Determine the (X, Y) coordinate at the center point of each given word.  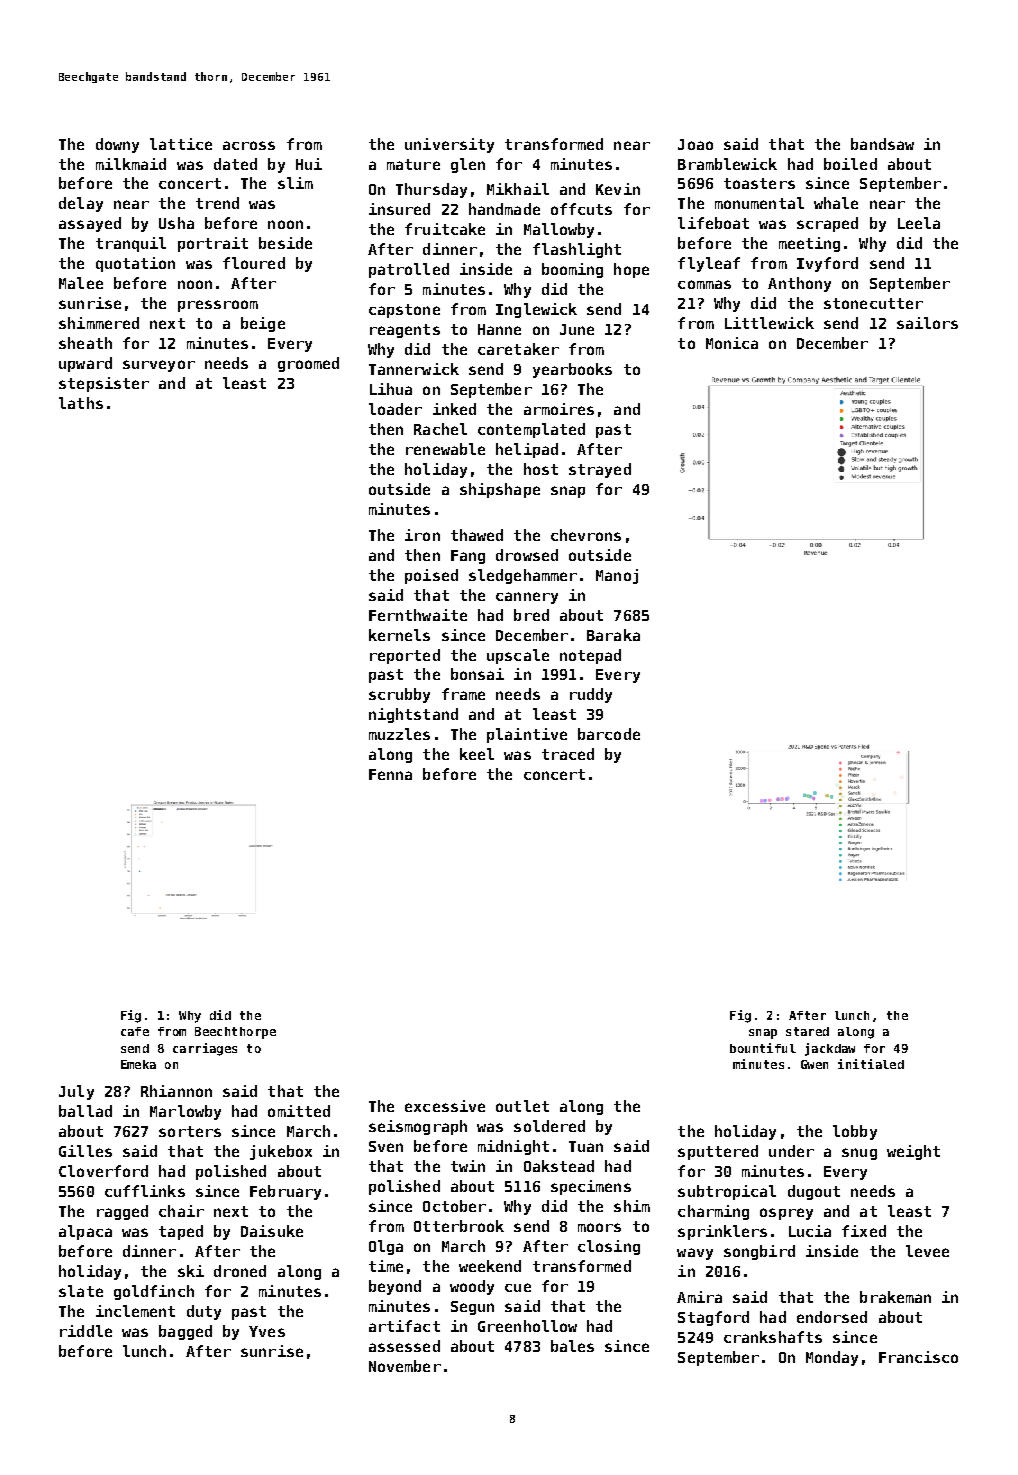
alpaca (85, 1232)
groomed (308, 364)
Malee (81, 283)
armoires (559, 409)
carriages (205, 1049)
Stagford (713, 1318)
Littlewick (769, 323)
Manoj (617, 576)
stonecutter (873, 303)
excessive (445, 1106)
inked (454, 409)
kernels (399, 635)
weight (913, 1152)
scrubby (399, 695)
